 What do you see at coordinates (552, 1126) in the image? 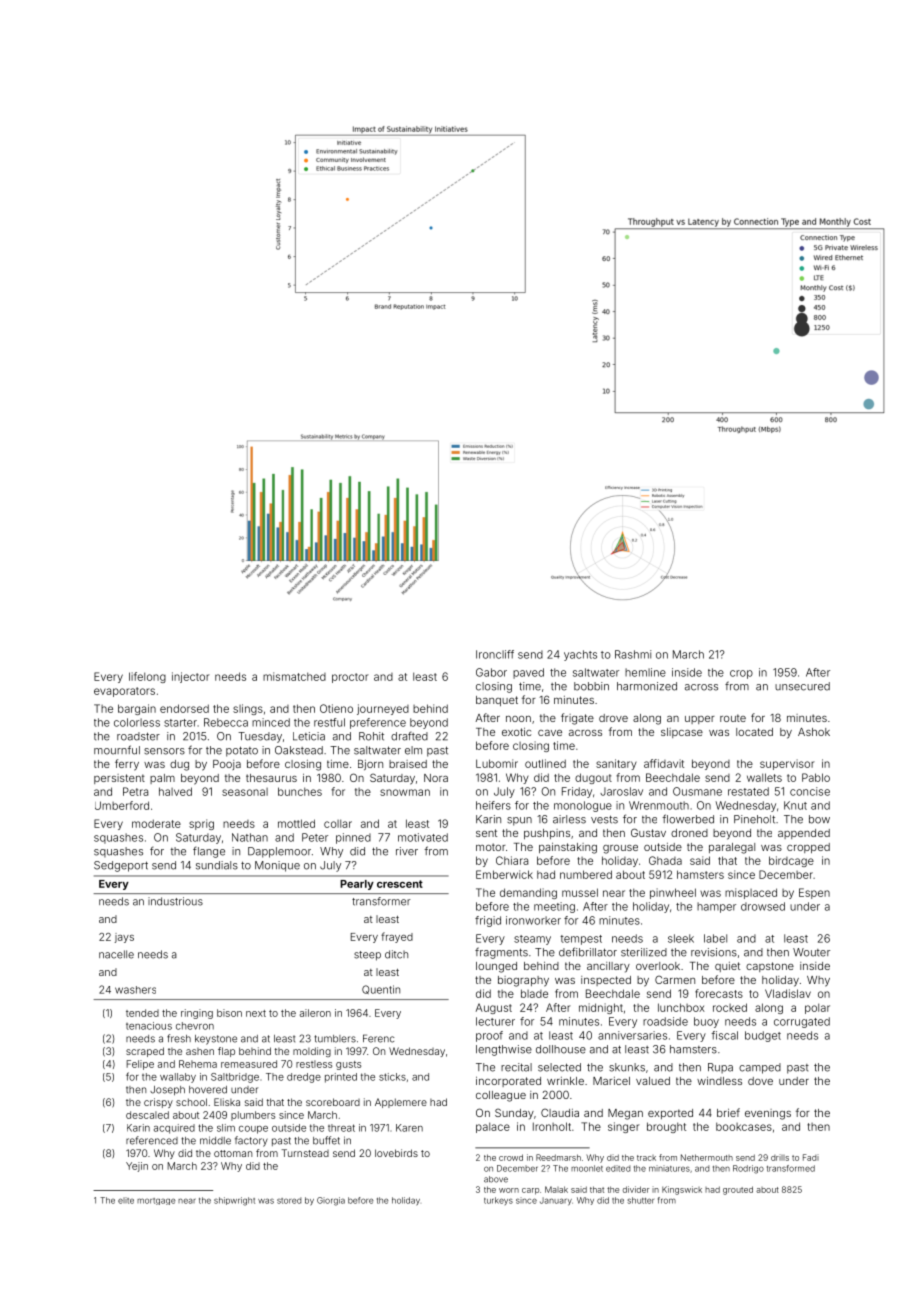
I see `Ironholt` at bounding box center [552, 1126].
